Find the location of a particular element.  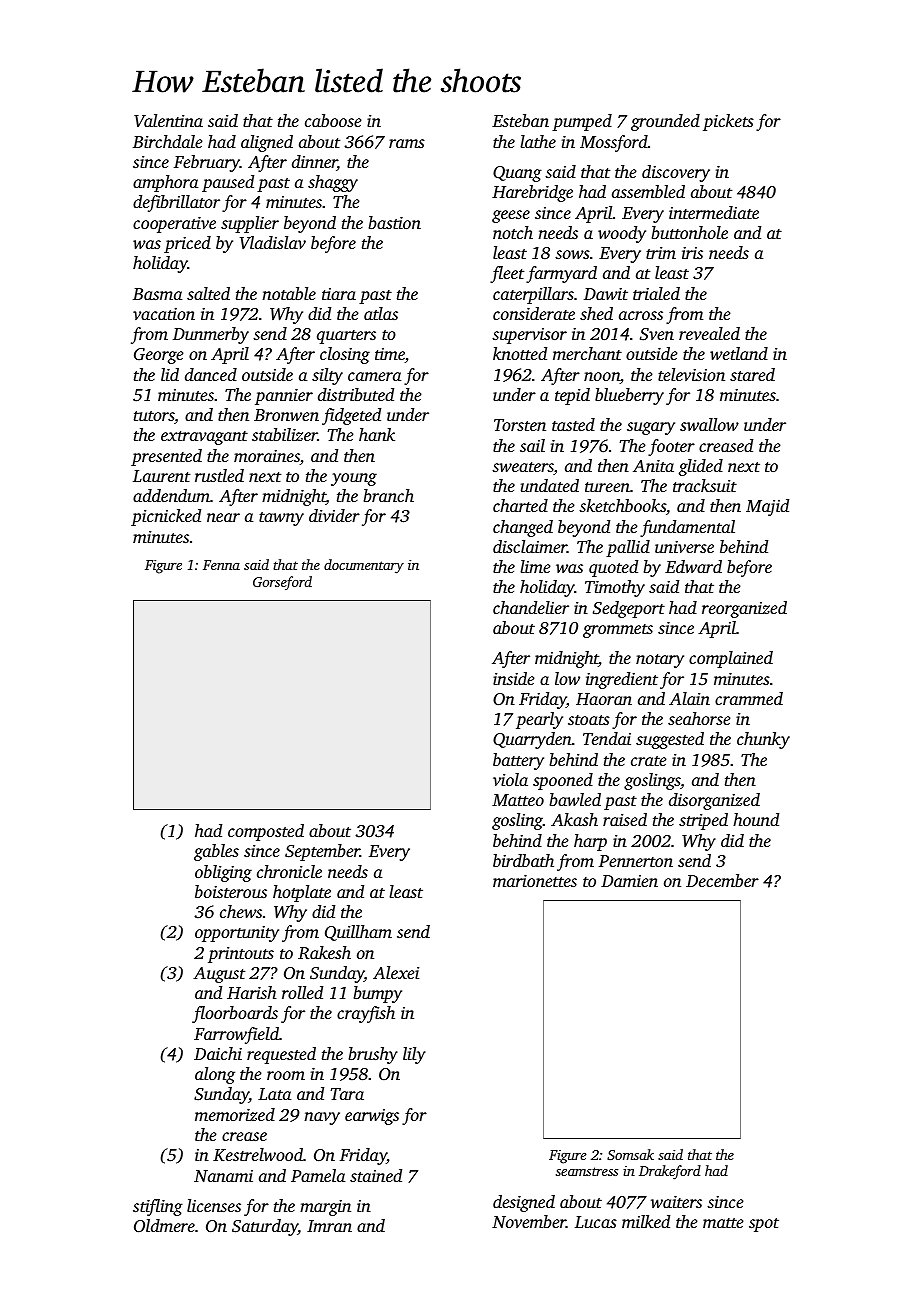

Oldmere is located at coordinates (164, 1226).
